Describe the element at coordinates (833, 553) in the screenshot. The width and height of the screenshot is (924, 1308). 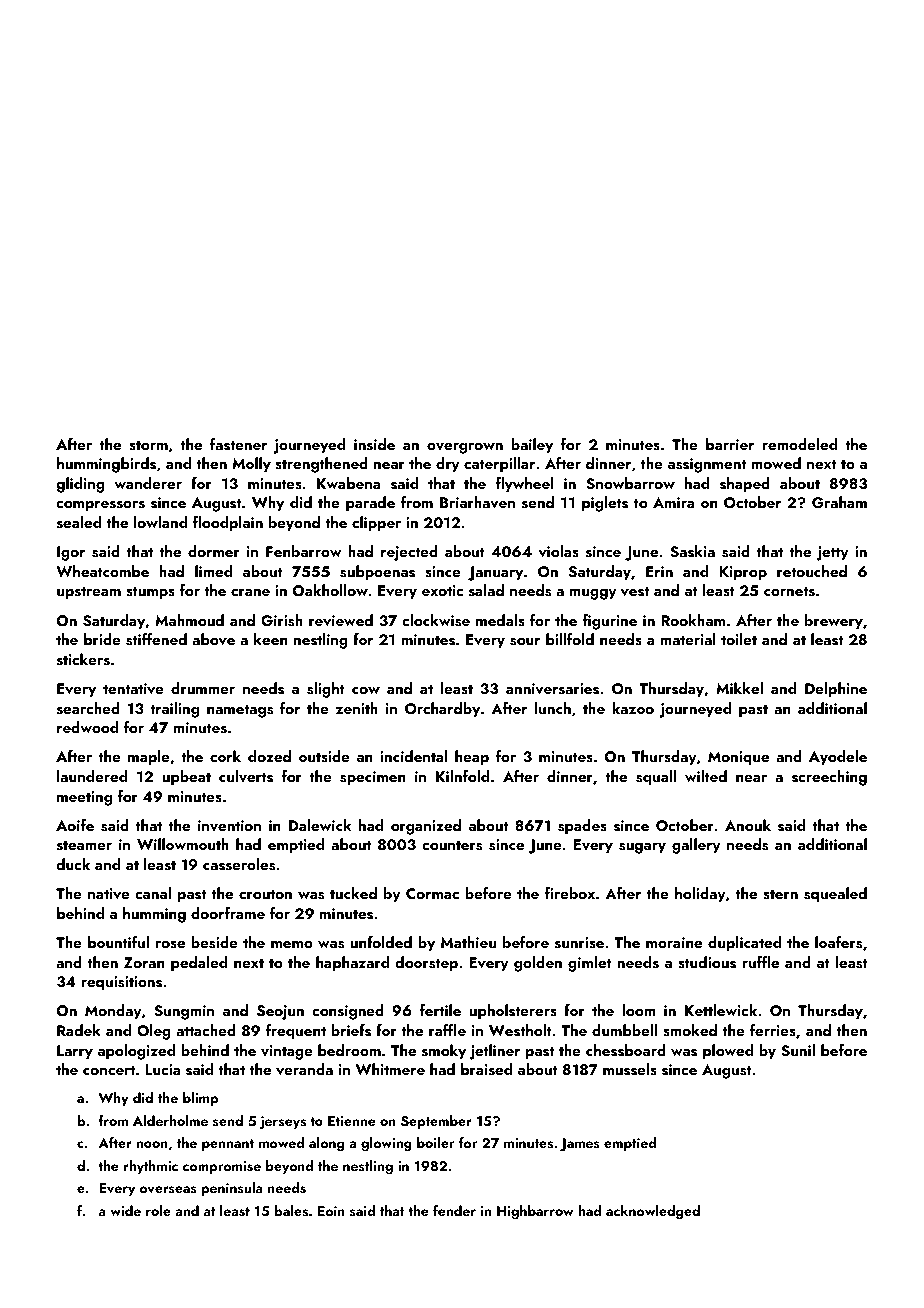
I see `jetty` at that location.
